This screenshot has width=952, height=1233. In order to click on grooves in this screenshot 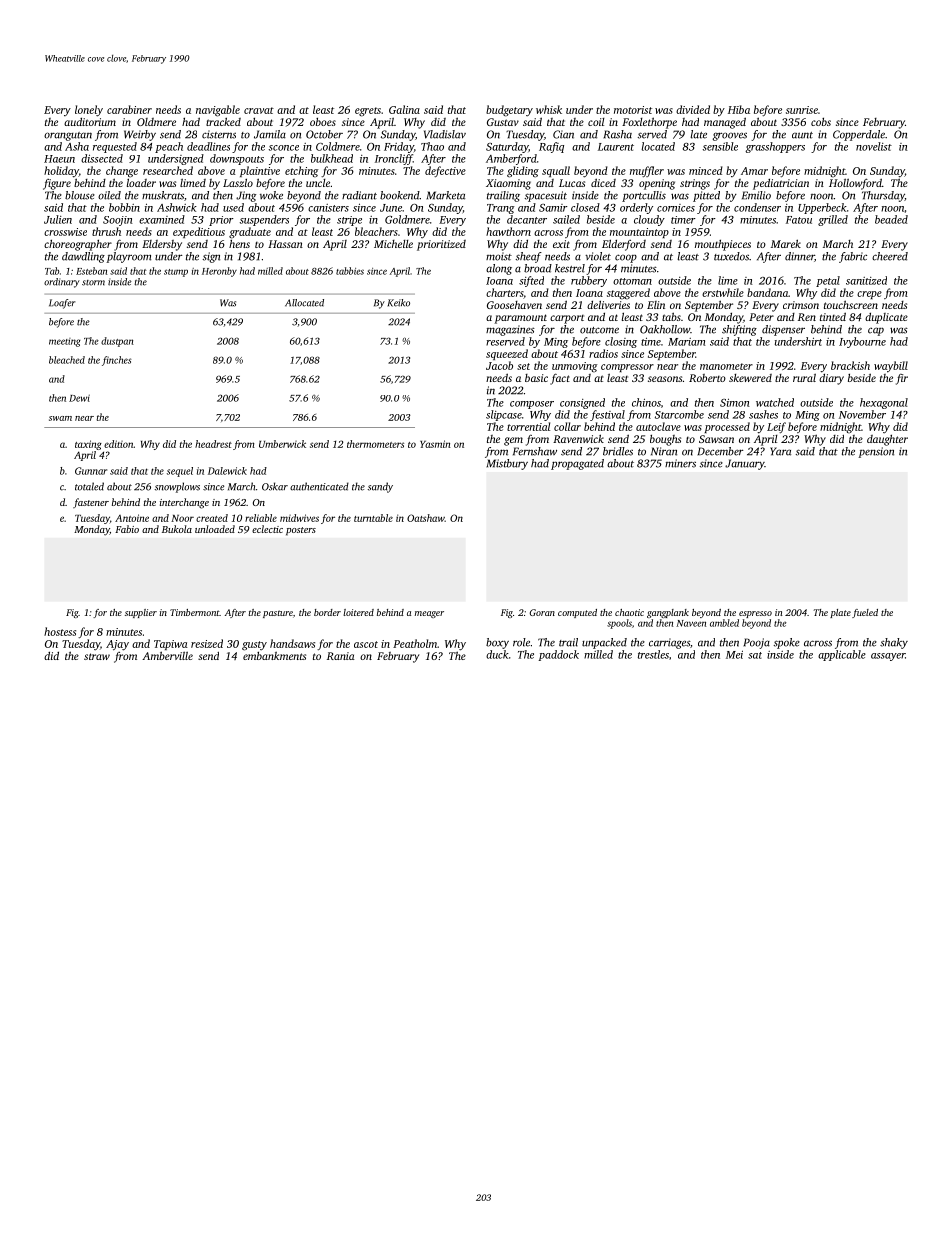, I will do `click(730, 136)`.
